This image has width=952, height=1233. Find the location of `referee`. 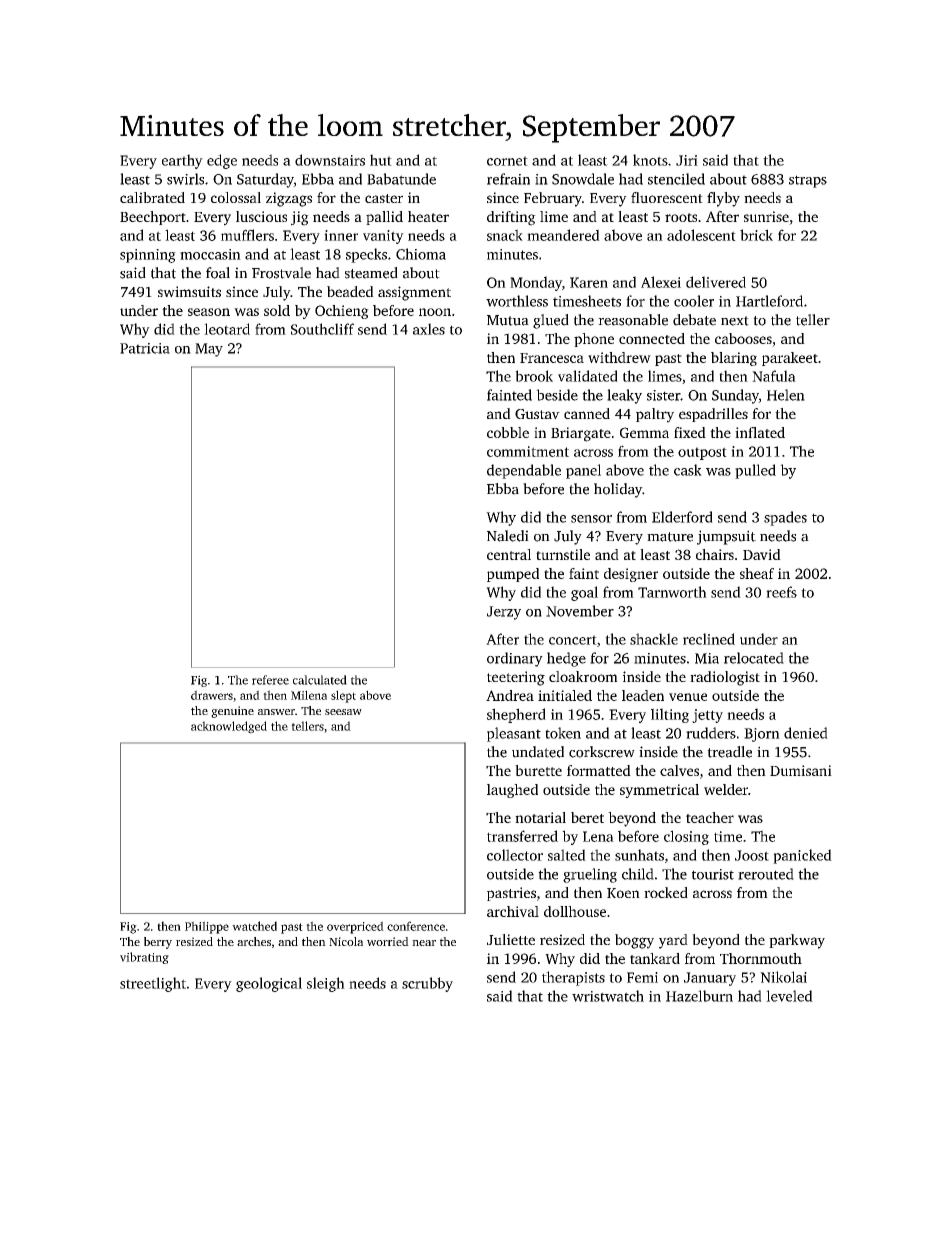

referee is located at coordinates (270, 680).
